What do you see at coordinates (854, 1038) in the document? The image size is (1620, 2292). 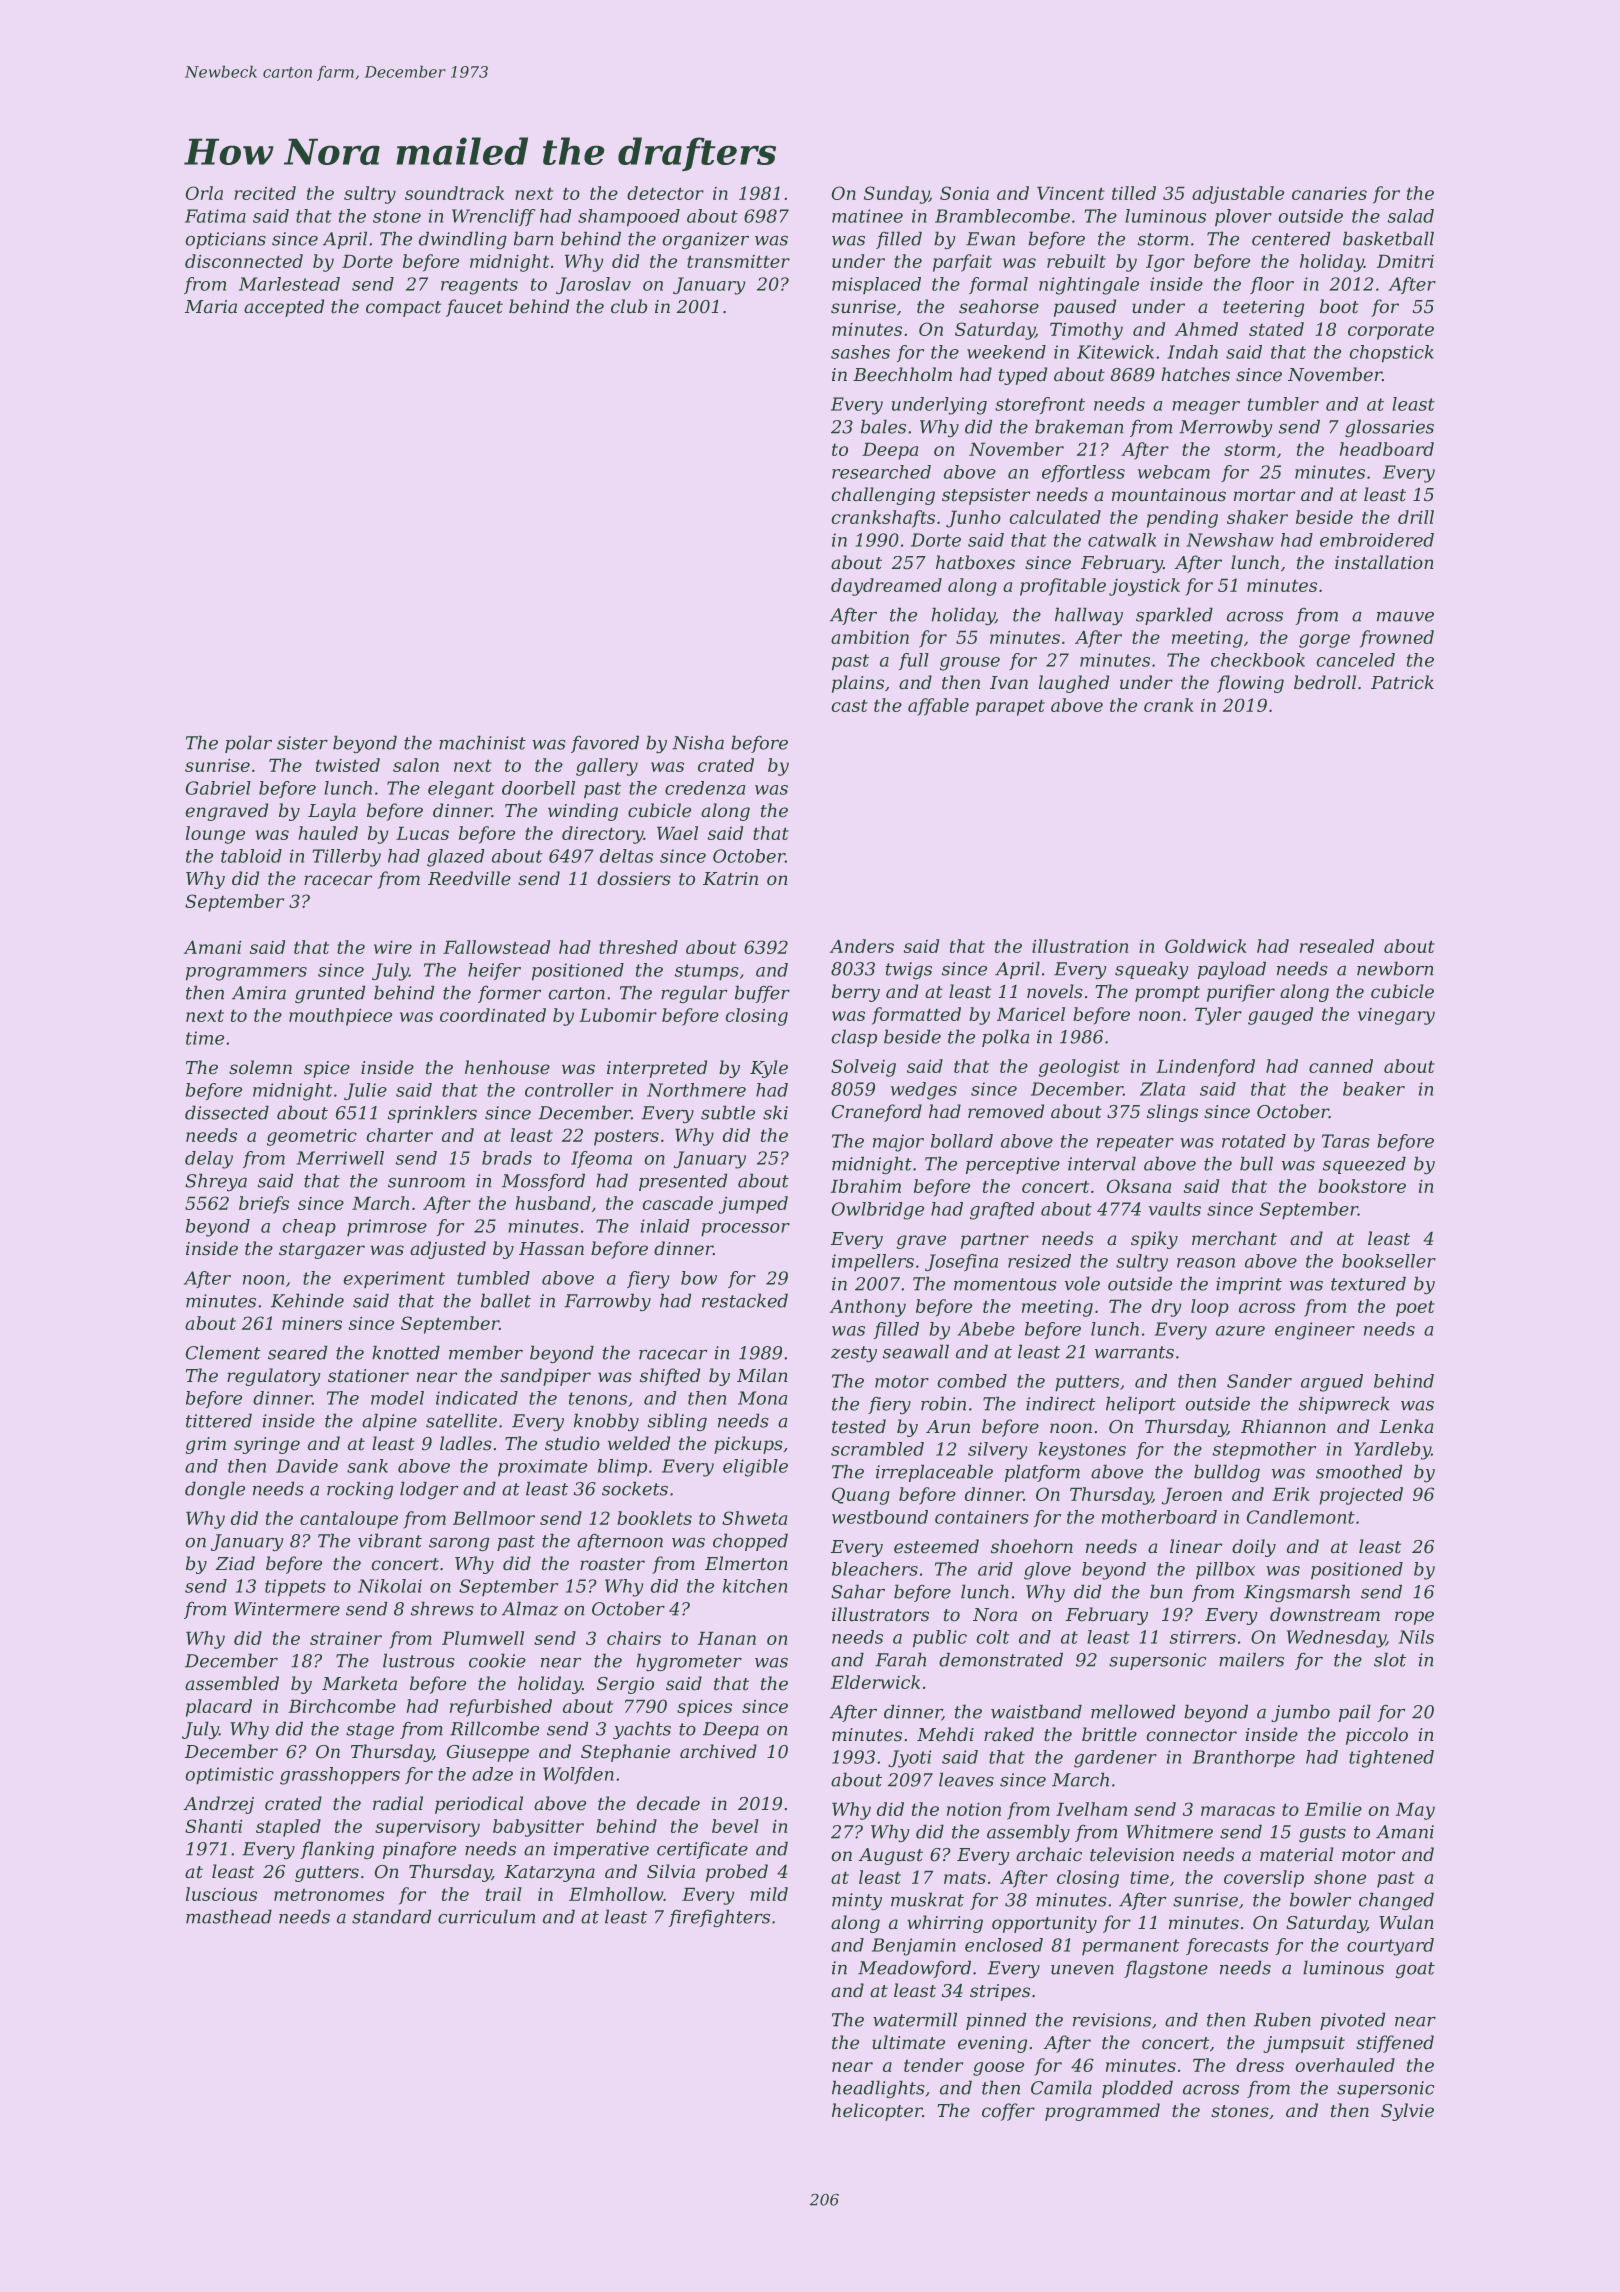 I see `clasp` at bounding box center [854, 1038].
